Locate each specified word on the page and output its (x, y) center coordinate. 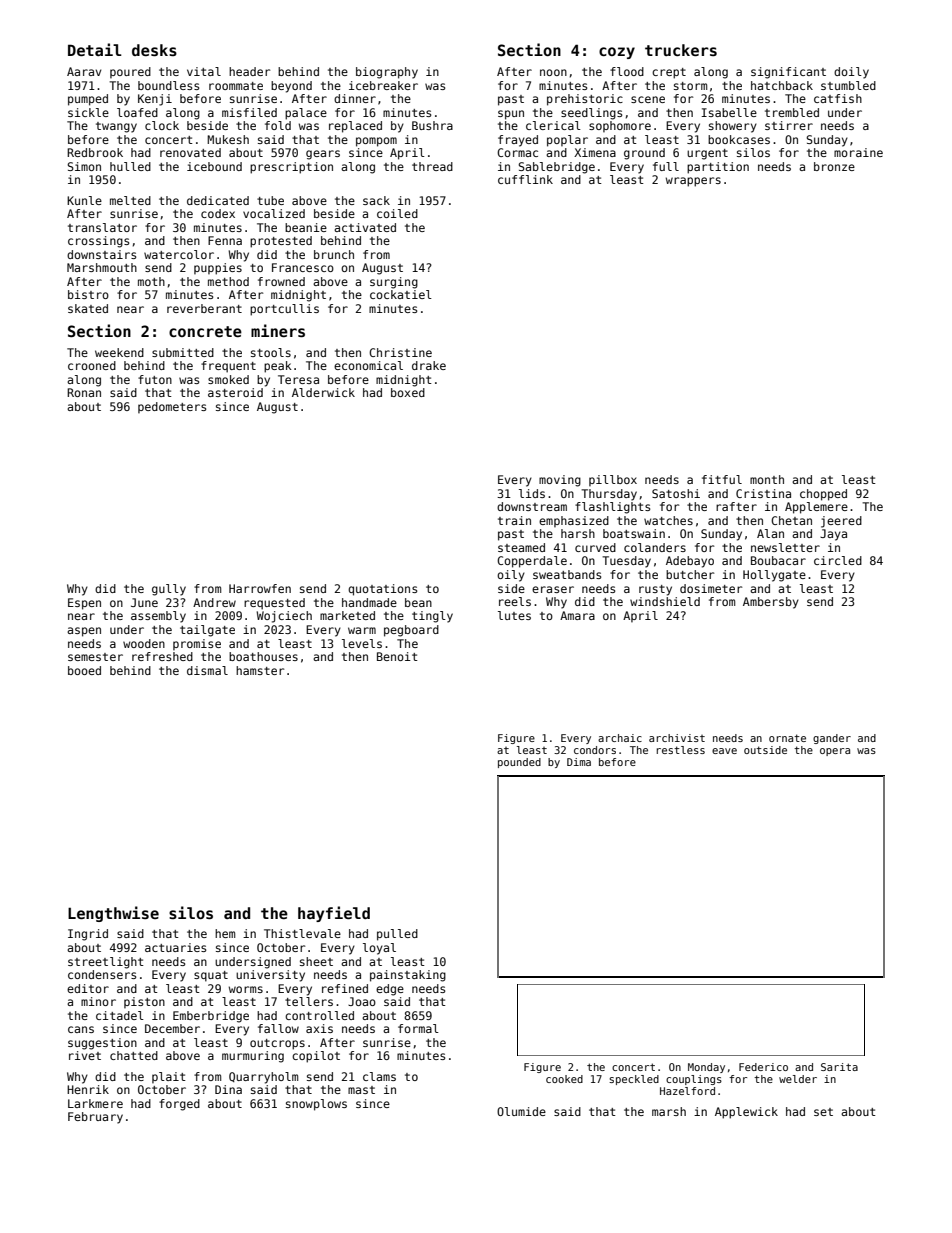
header (249, 71)
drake (429, 365)
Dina (228, 1089)
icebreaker (383, 85)
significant (788, 73)
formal (418, 1028)
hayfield (334, 914)
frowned (281, 281)
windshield (665, 601)
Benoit (397, 656)
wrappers (693, 182)
